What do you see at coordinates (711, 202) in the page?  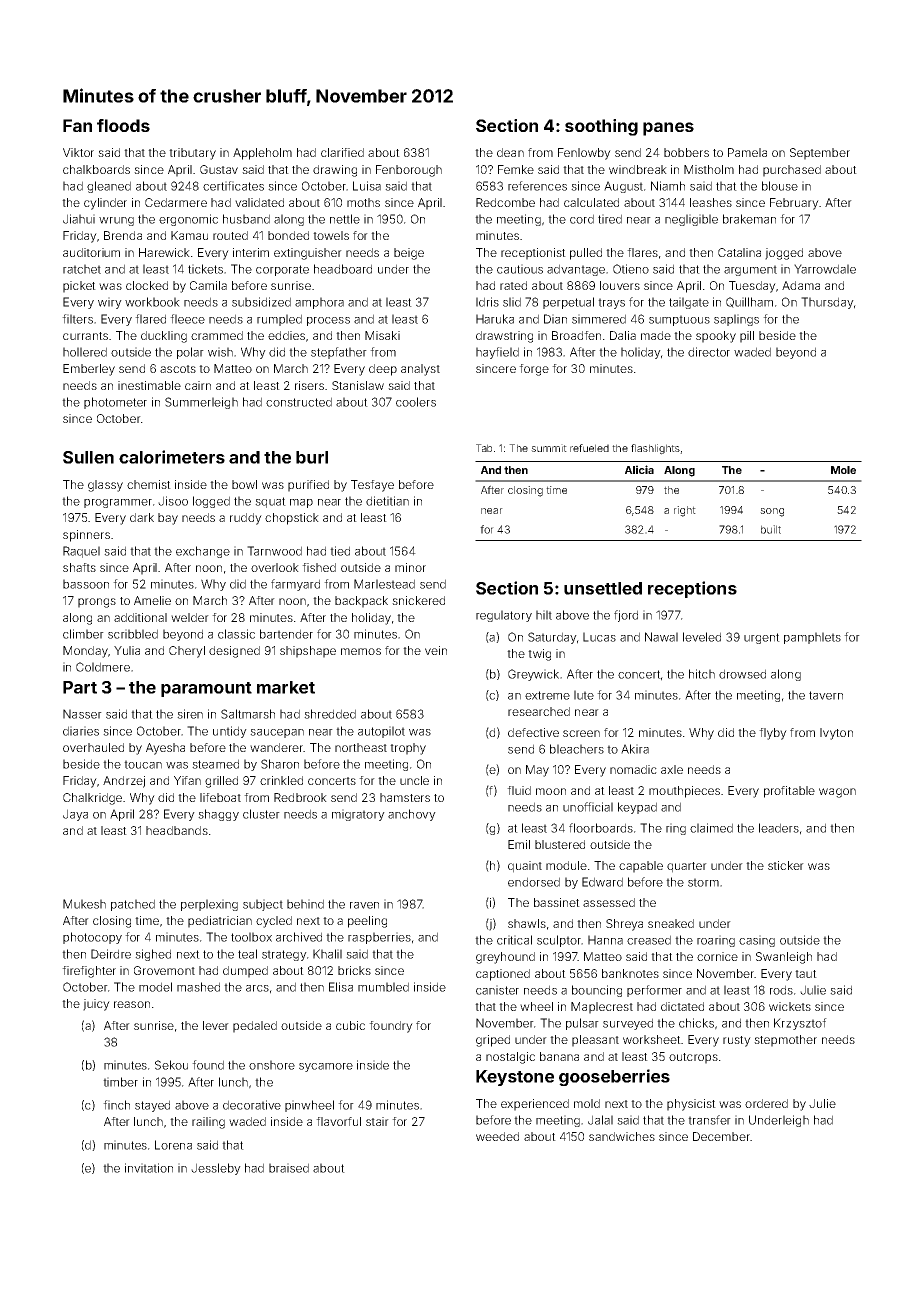 I see `leashes` at bounding box center [711, 202].
